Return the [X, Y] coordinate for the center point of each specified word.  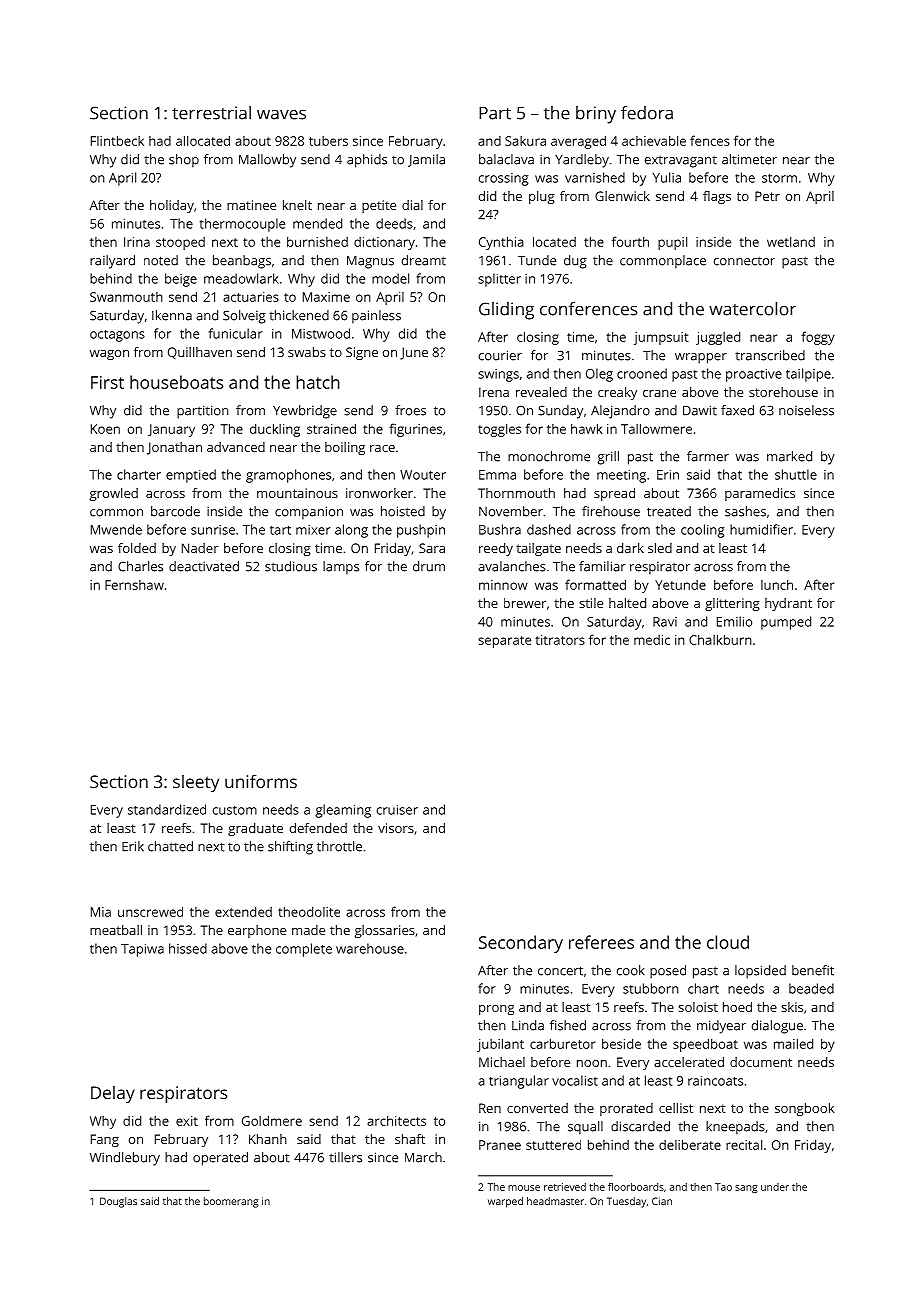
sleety [196, 783]
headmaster [555, 1201]
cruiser [397, 810]
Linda [528, 1025]
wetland [791, 242]
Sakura [525, 141]
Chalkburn [720, 639]
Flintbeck [117, 140]
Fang [105, 1140]
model [390, 278]
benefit [813, 970]
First [107, 382]
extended [243, 911]
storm [779, 178]
